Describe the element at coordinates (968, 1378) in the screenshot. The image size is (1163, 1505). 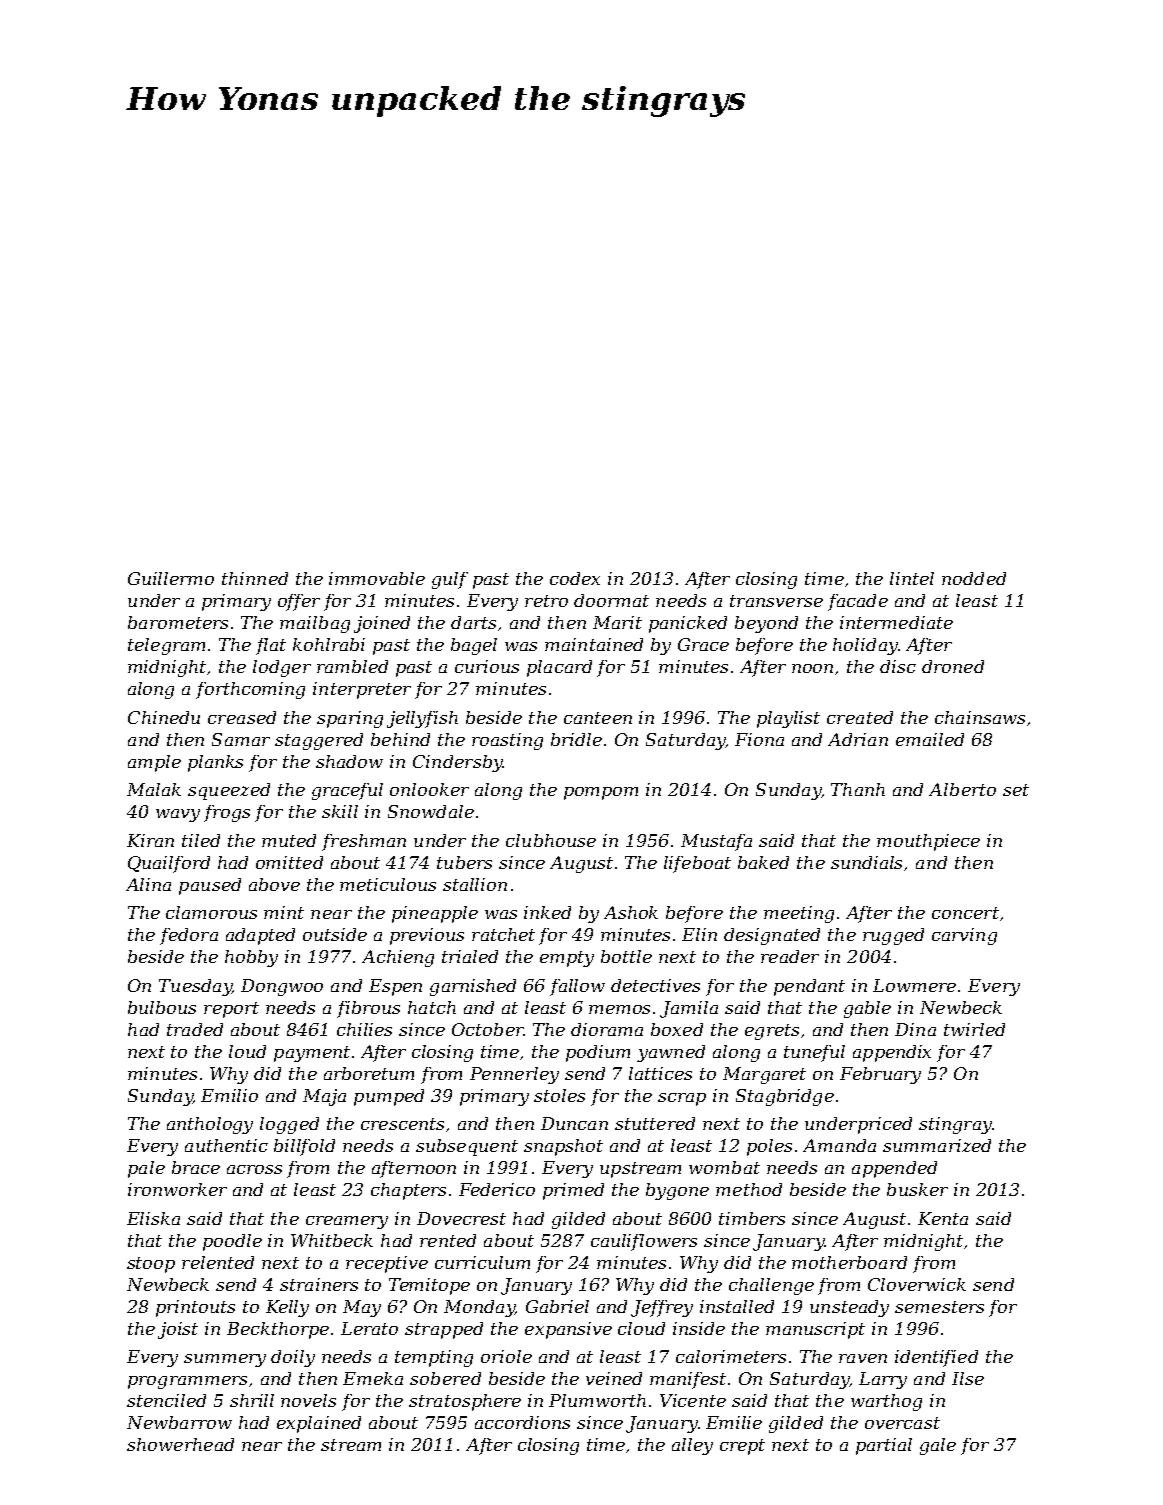
I see `Ilse` at that location.
